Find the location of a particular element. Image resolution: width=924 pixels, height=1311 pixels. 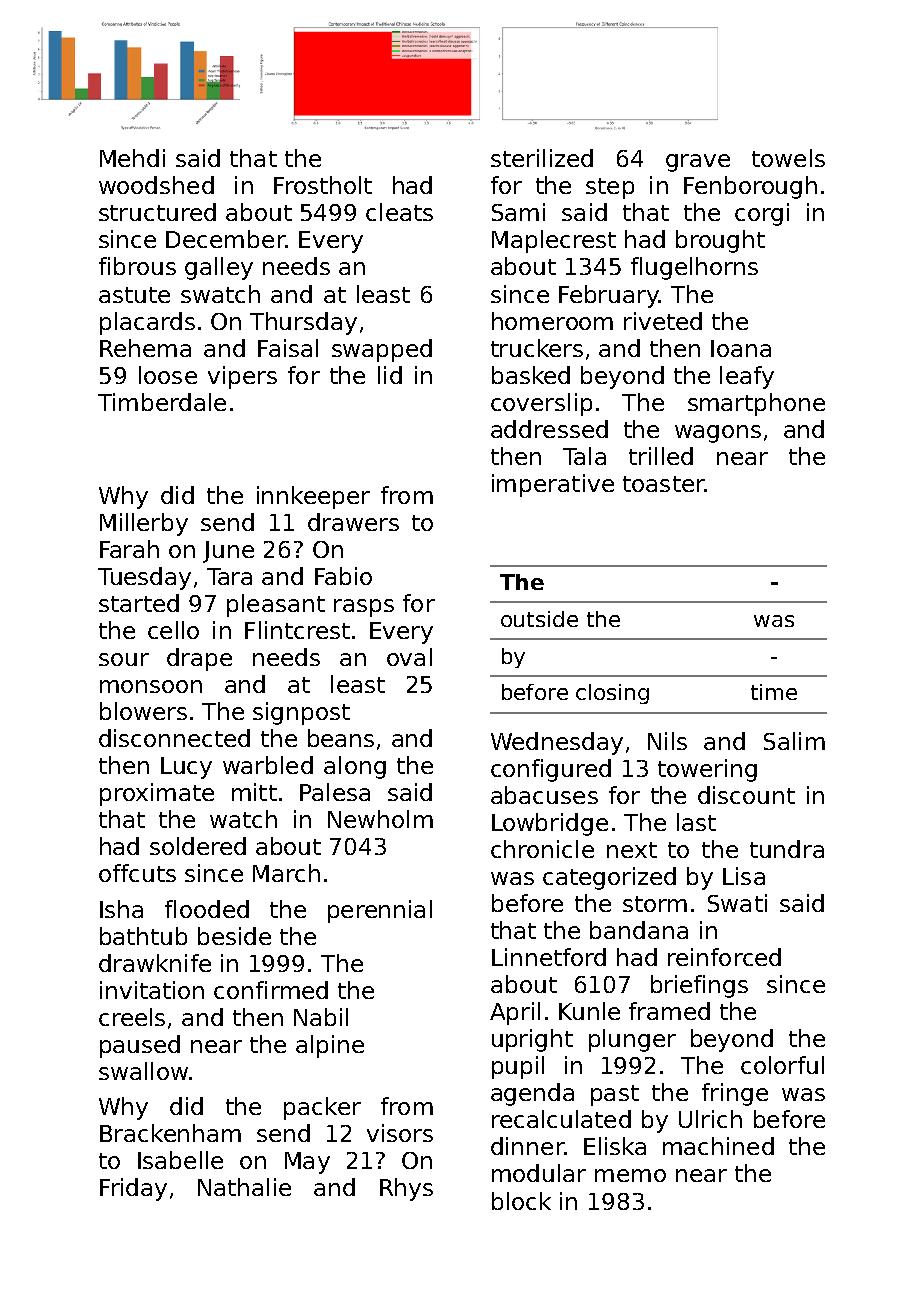

wagons is located at coordinates (718, 434).
